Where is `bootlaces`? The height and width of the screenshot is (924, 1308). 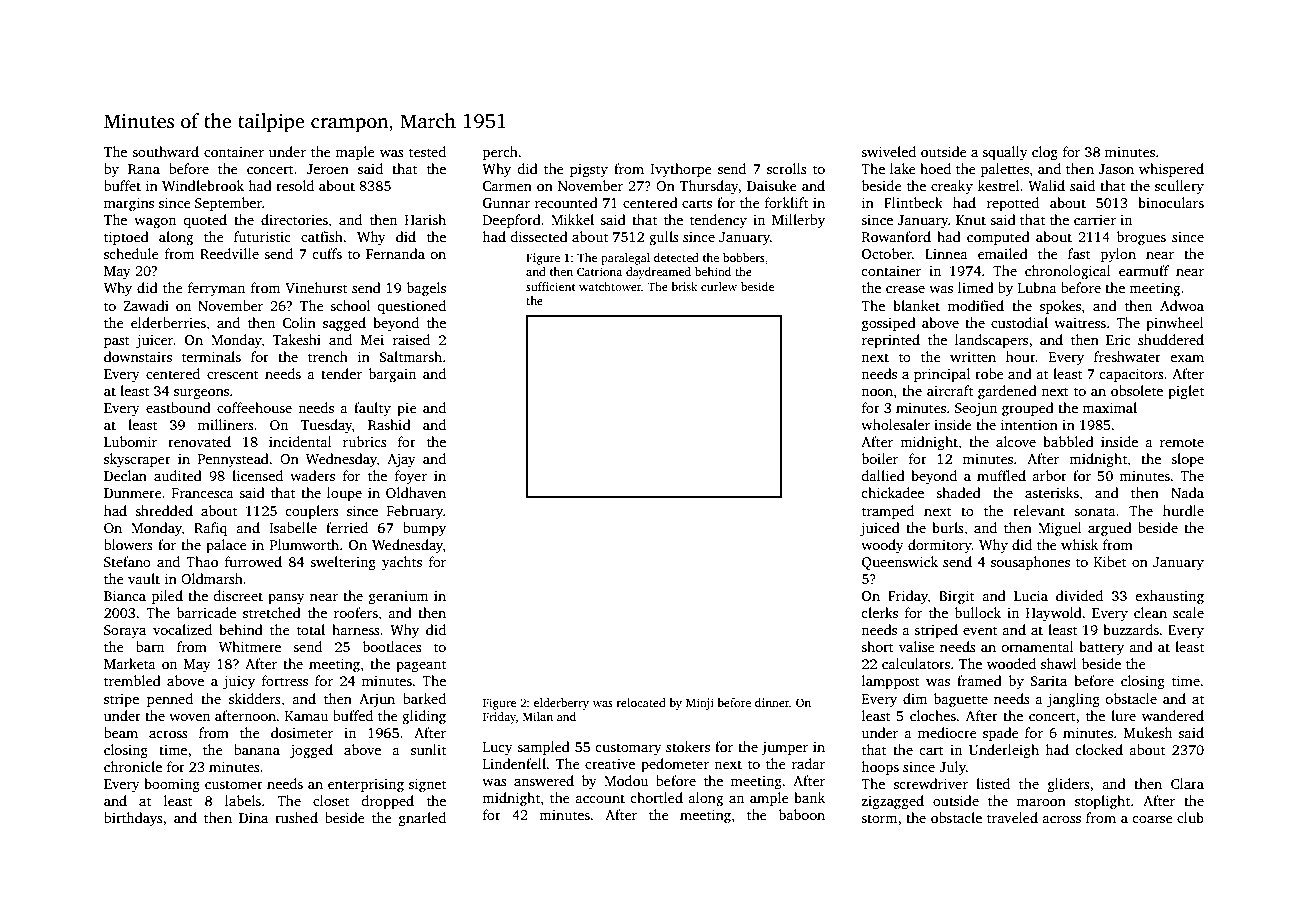 bootlaces is located at coordinates (392, 646).
